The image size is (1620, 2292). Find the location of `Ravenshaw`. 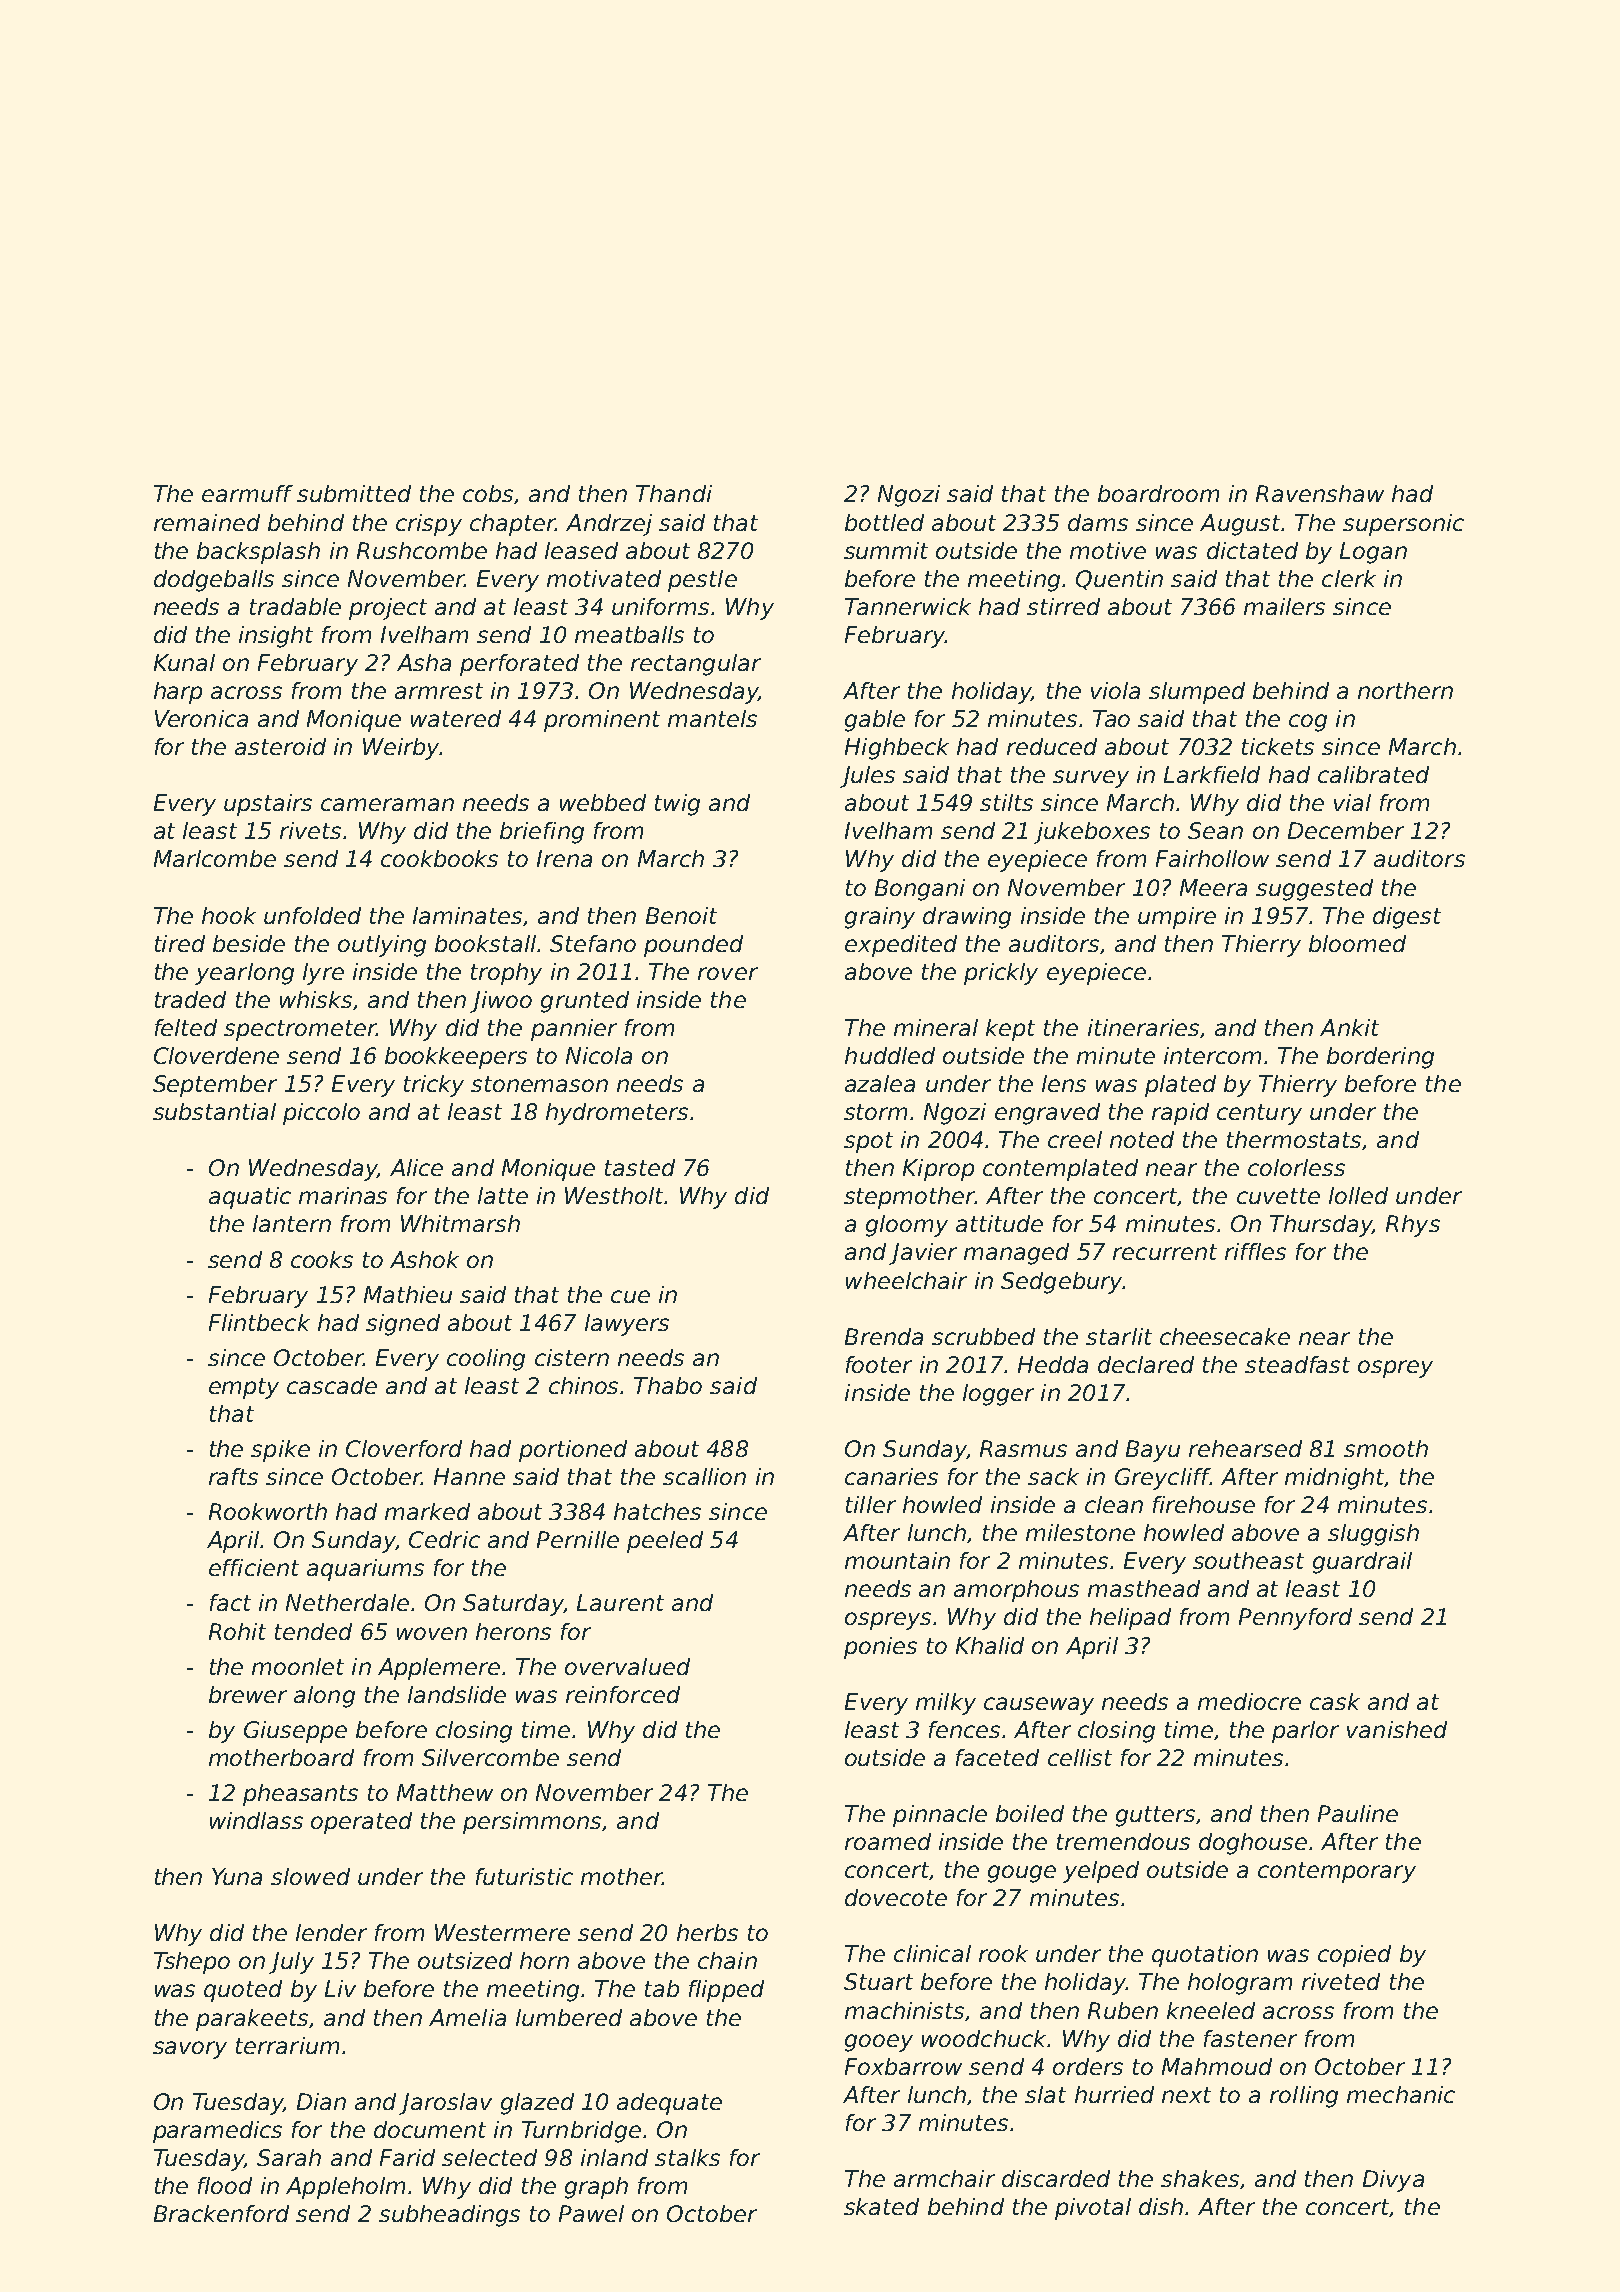

Ravenshaw is located at coordinates (1320, 493).
